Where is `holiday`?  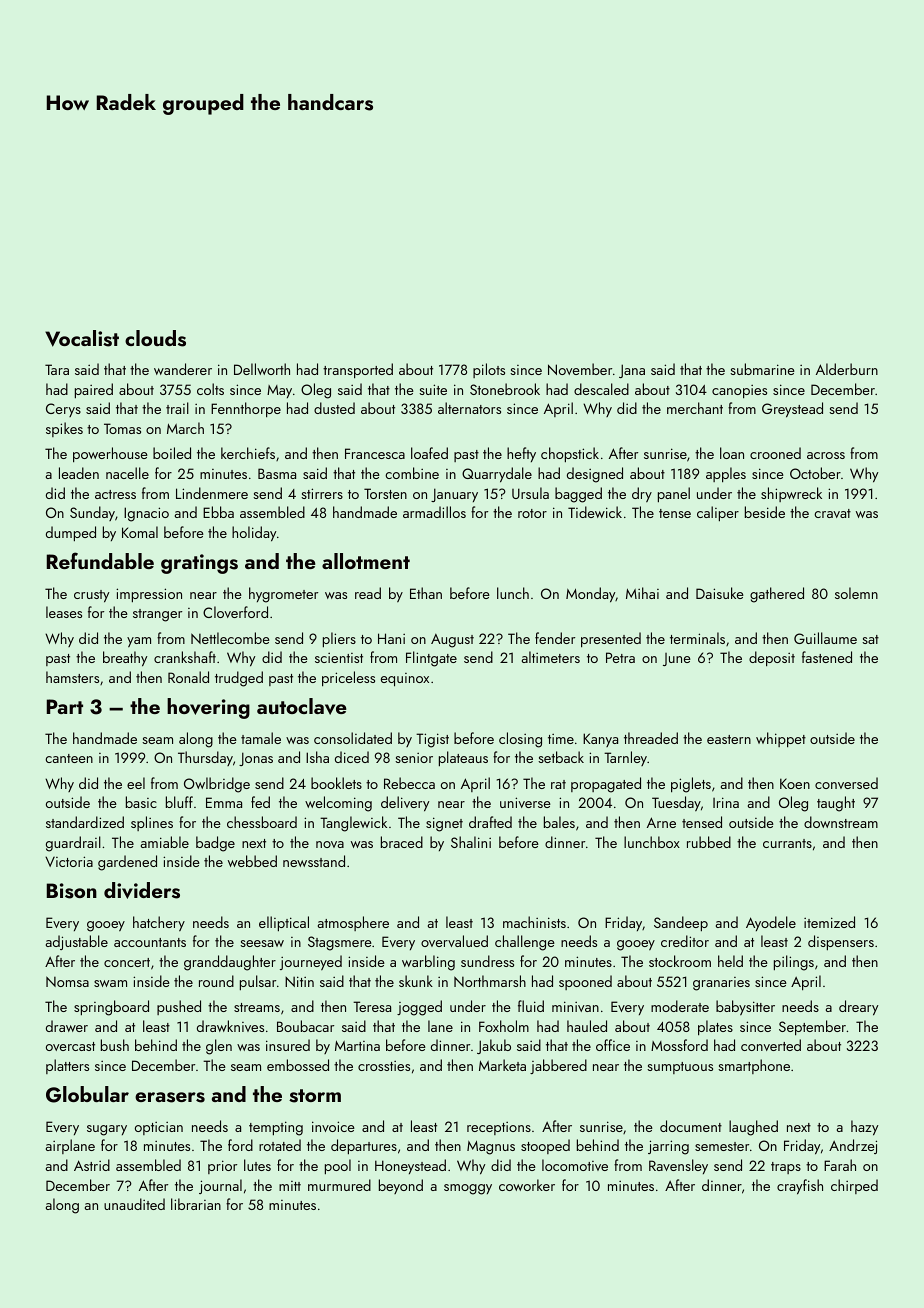
holiday is located at coordinates (254, 534).
